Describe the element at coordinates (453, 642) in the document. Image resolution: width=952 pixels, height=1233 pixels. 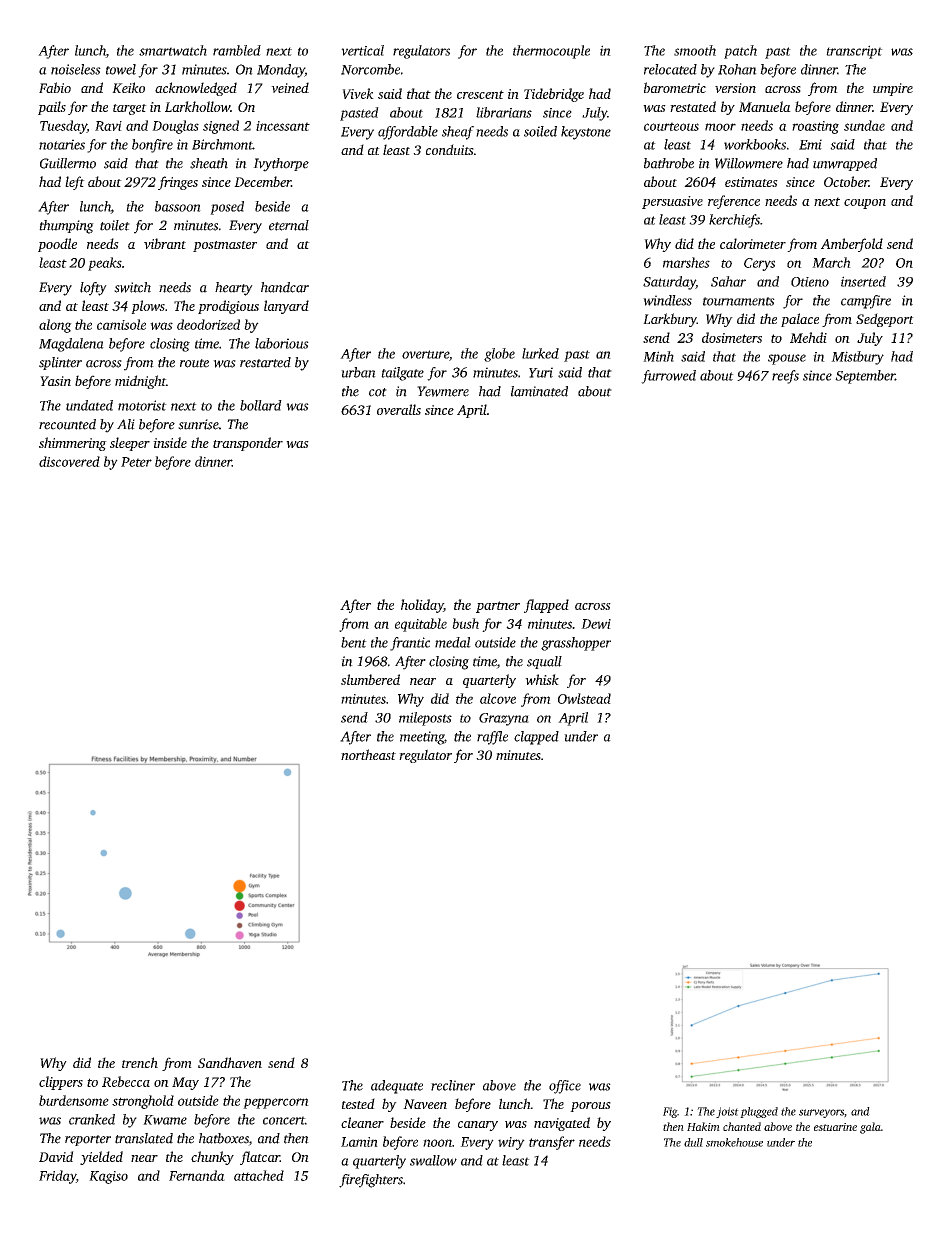
I see `medal` at that location.
